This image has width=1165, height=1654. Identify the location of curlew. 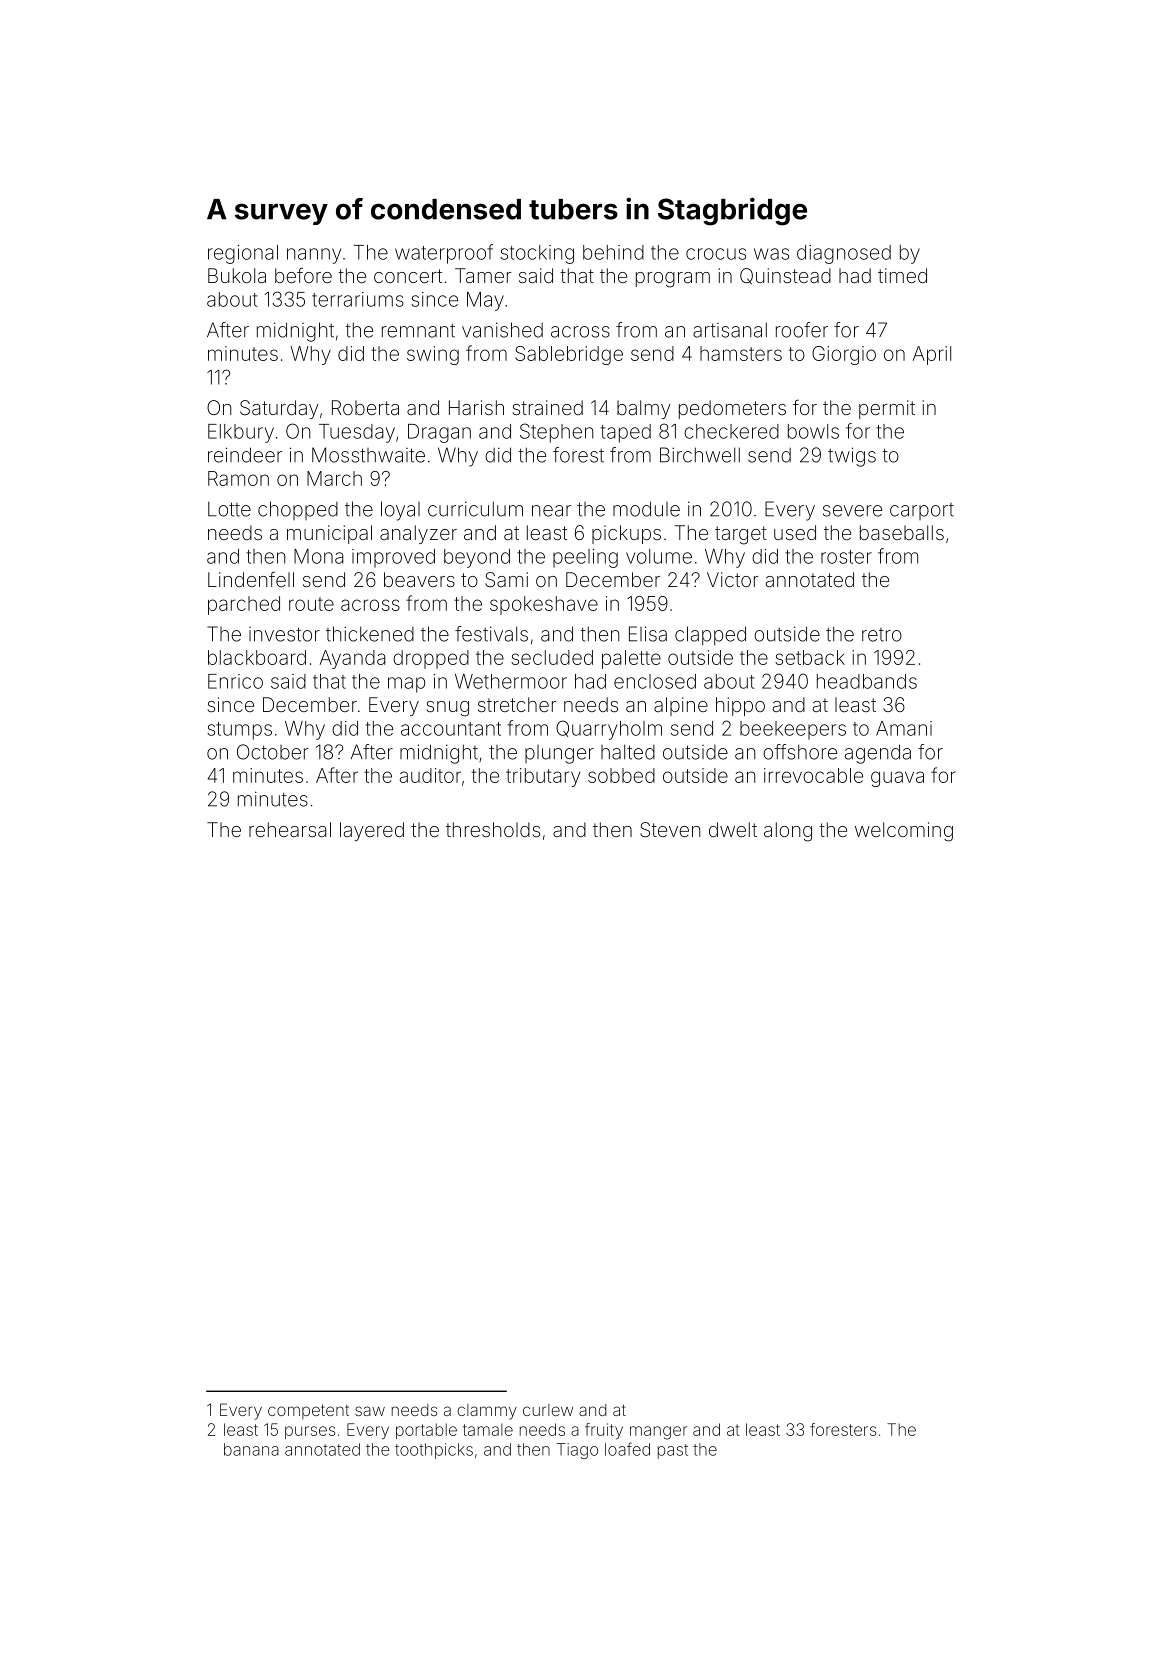
(548, 1410).
